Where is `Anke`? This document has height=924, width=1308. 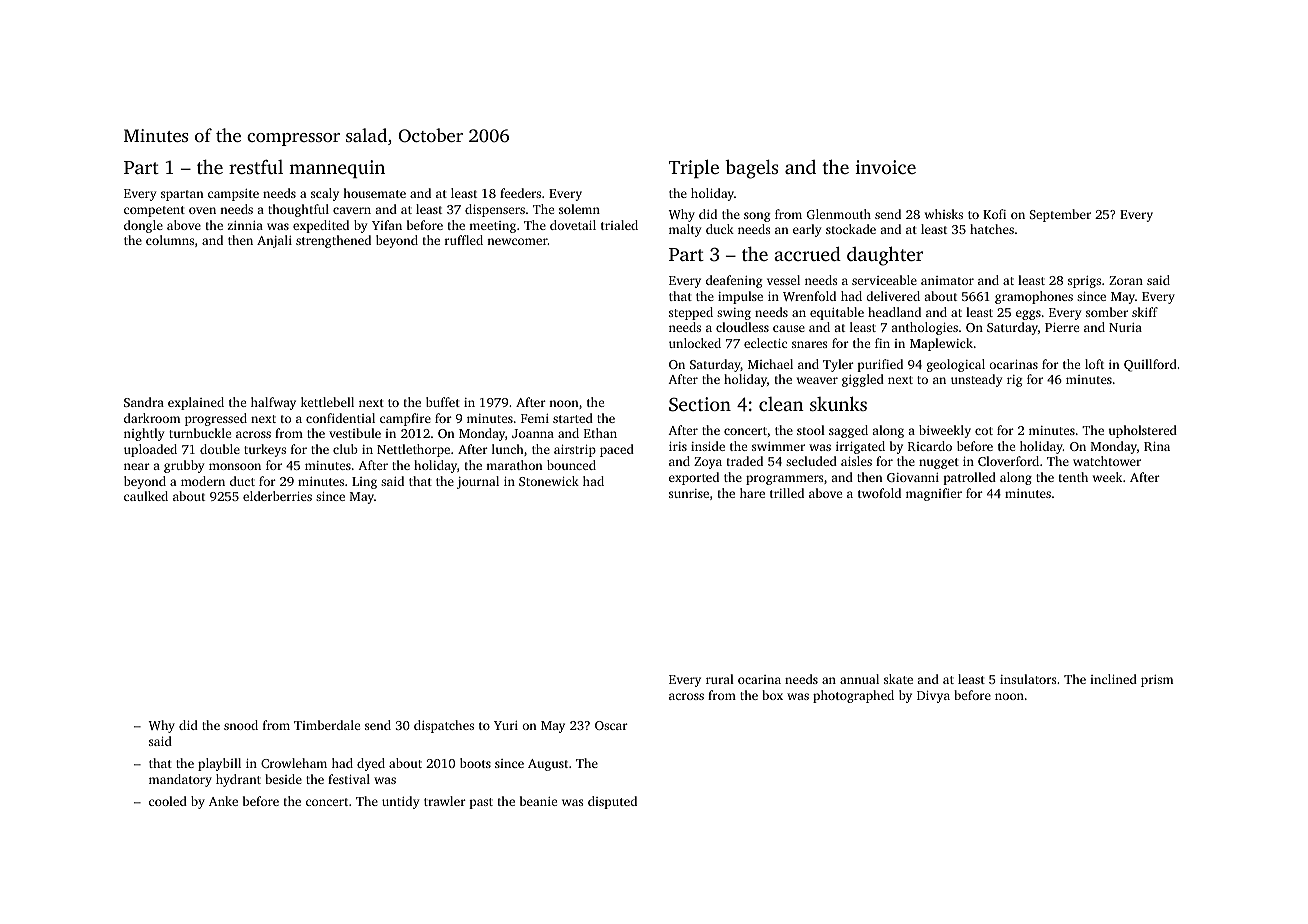
Anke is located at coordinates (223, 801).
